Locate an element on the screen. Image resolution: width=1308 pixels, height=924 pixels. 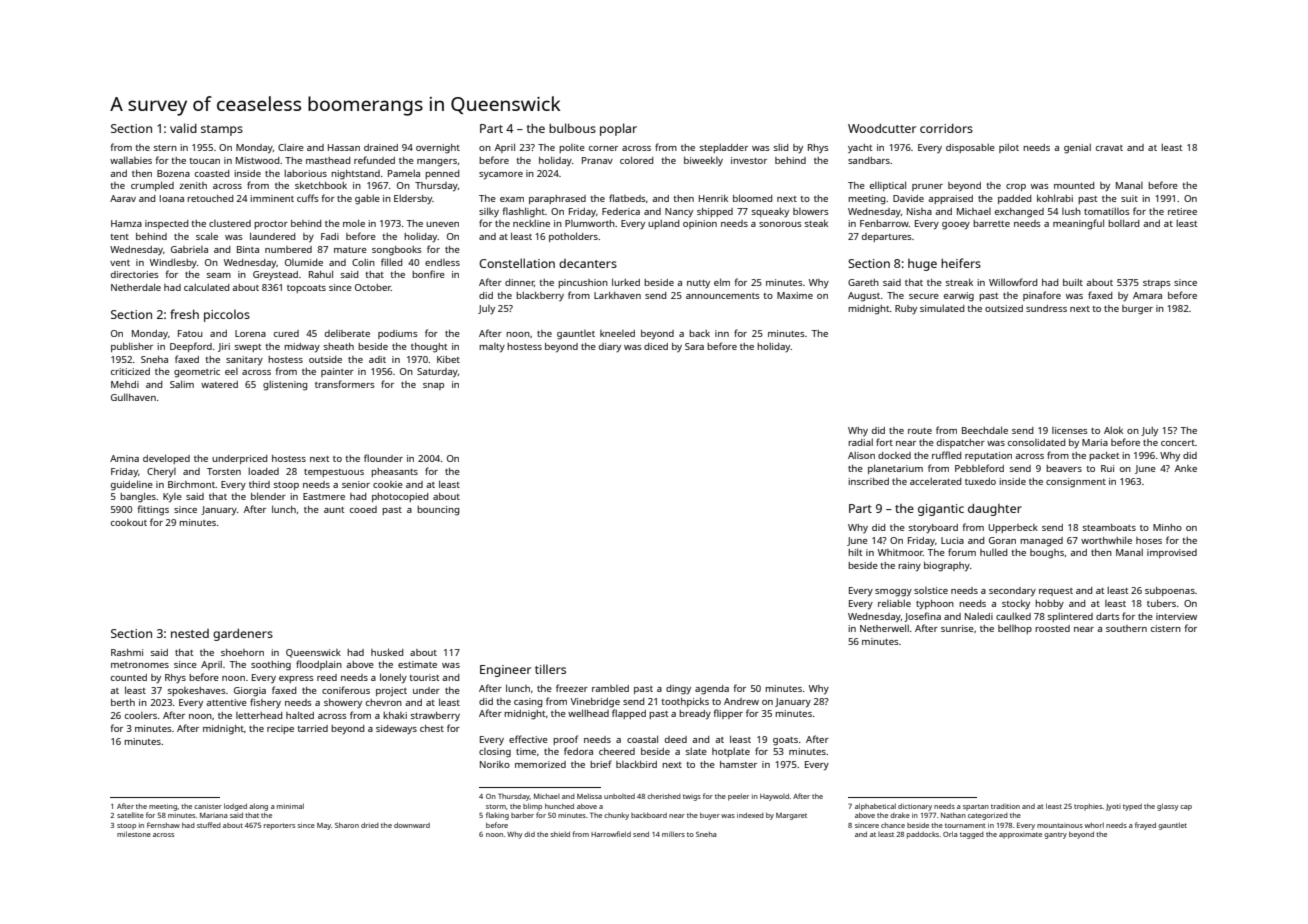
route is located at coordinates (920, 431).
